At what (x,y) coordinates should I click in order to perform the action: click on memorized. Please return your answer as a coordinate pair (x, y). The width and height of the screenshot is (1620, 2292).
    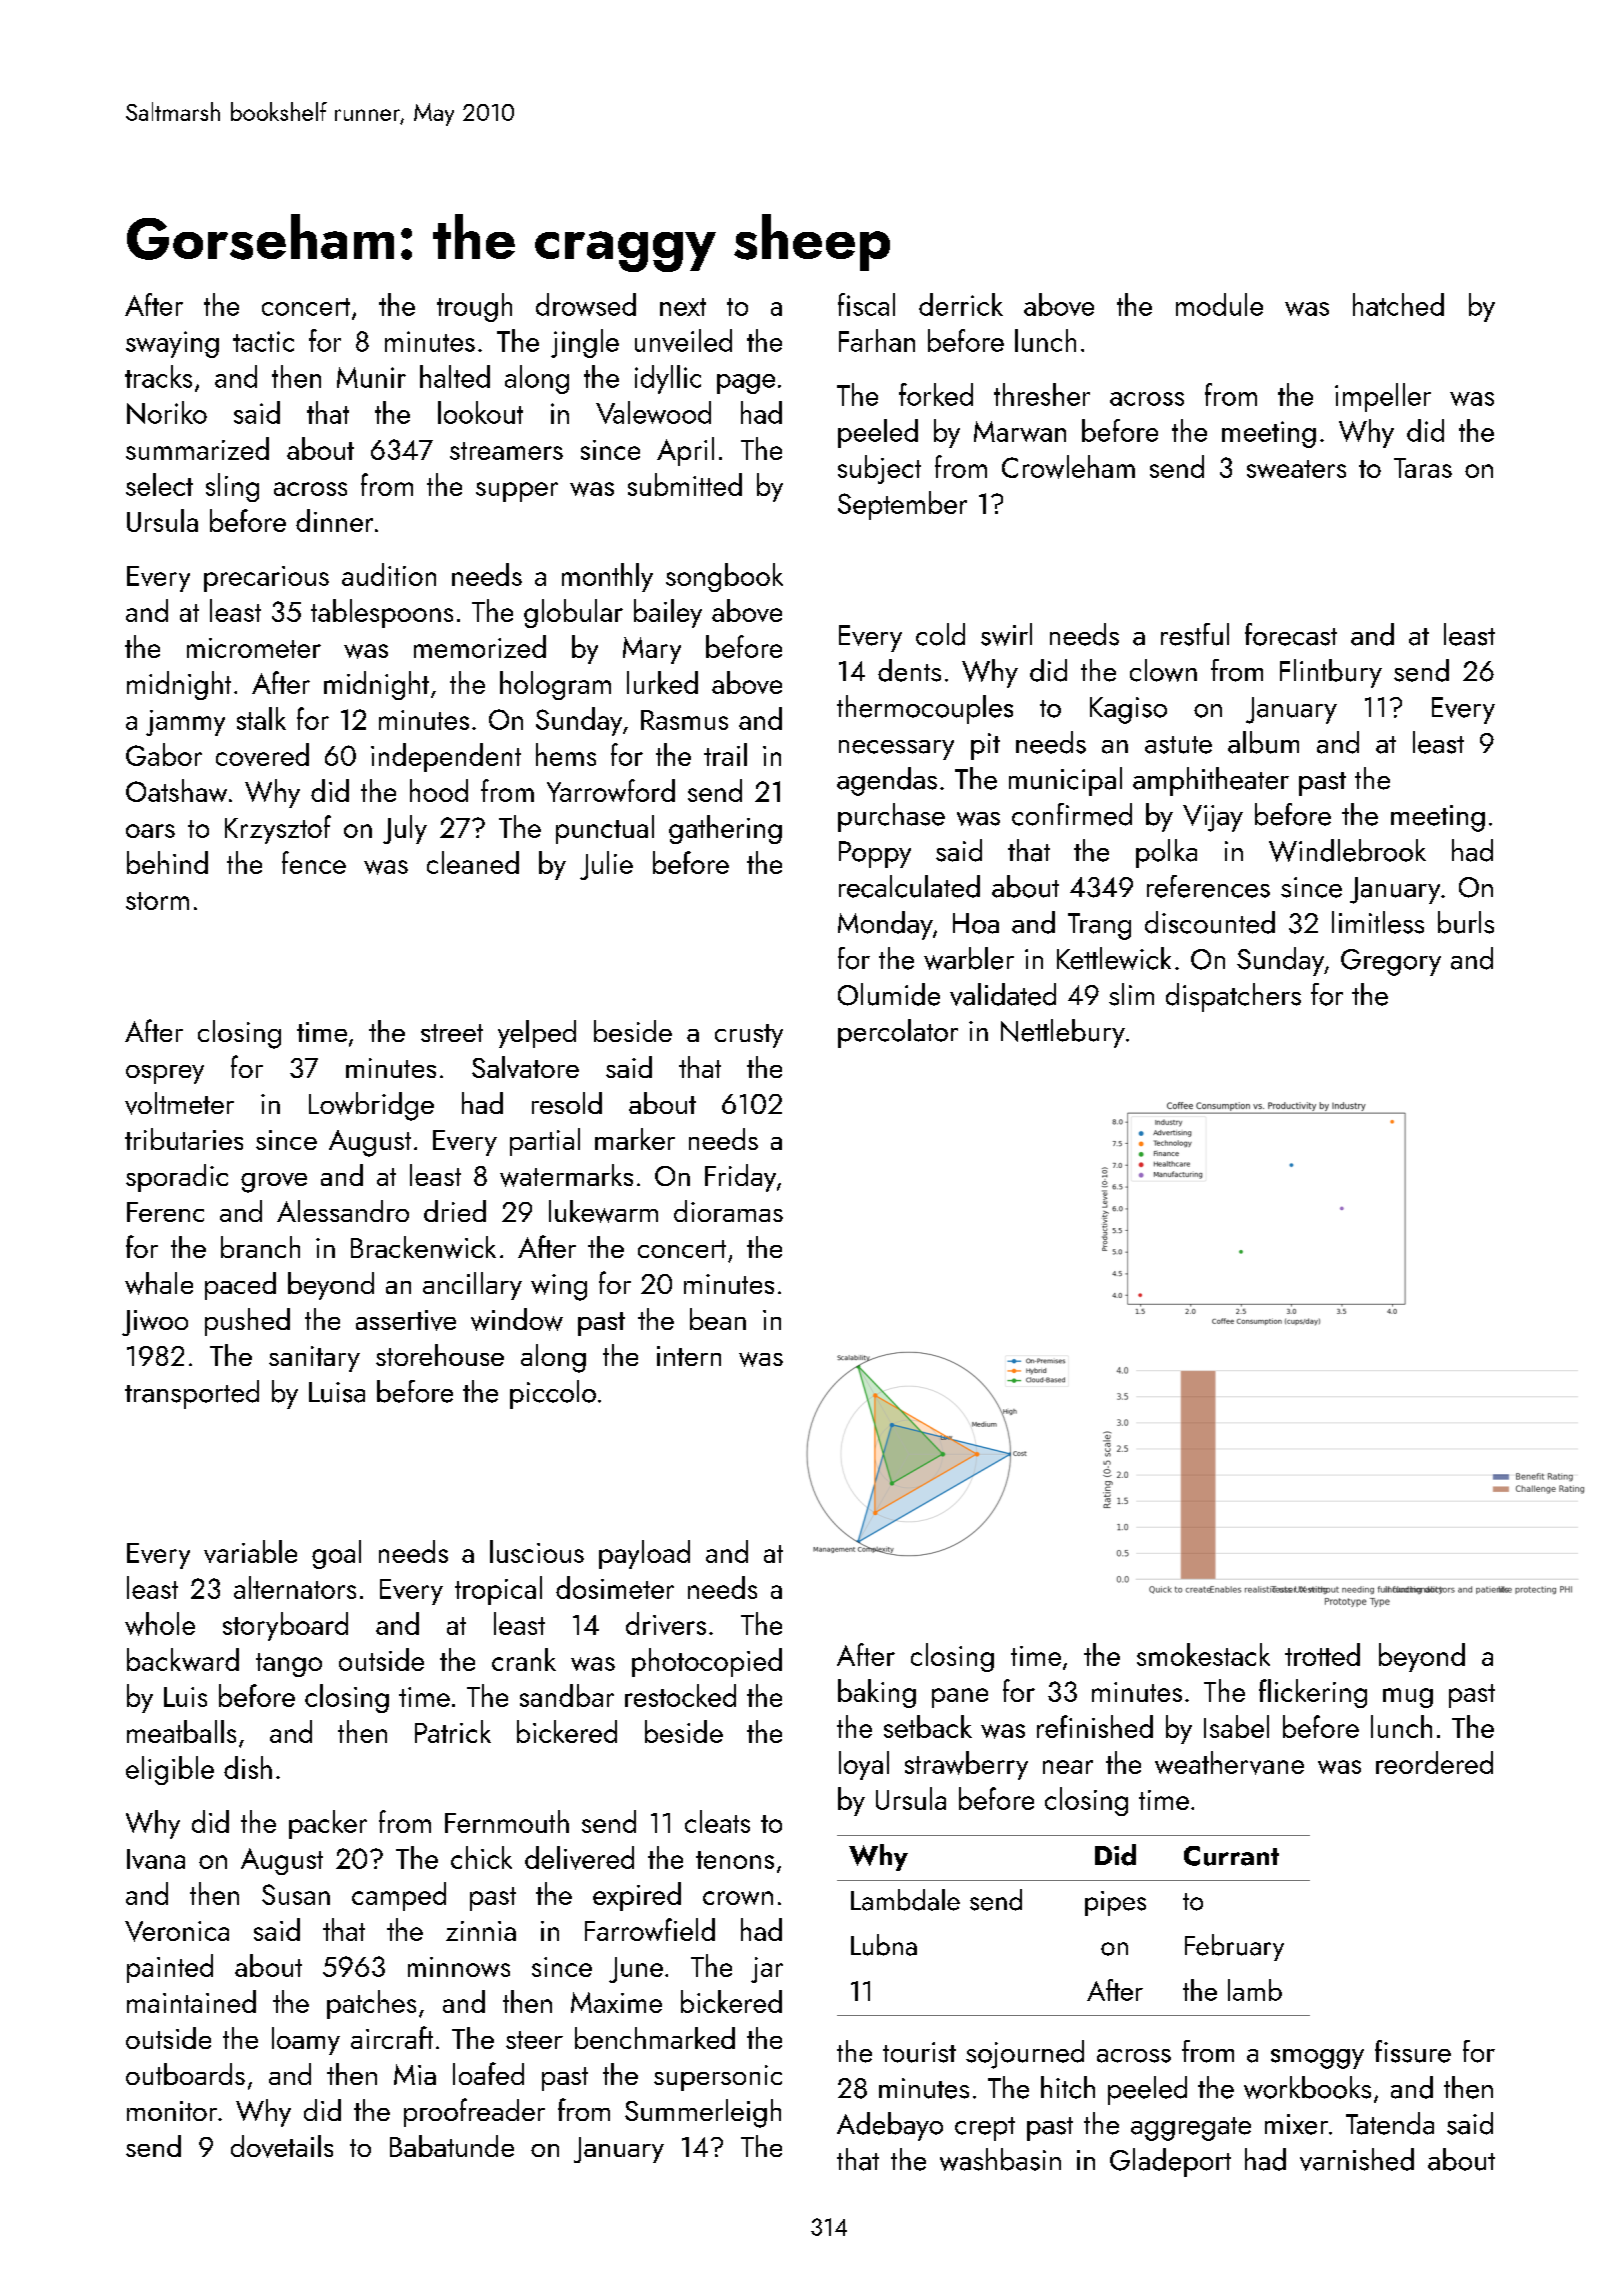
    Looking at the image, I should click on (480, 646).
